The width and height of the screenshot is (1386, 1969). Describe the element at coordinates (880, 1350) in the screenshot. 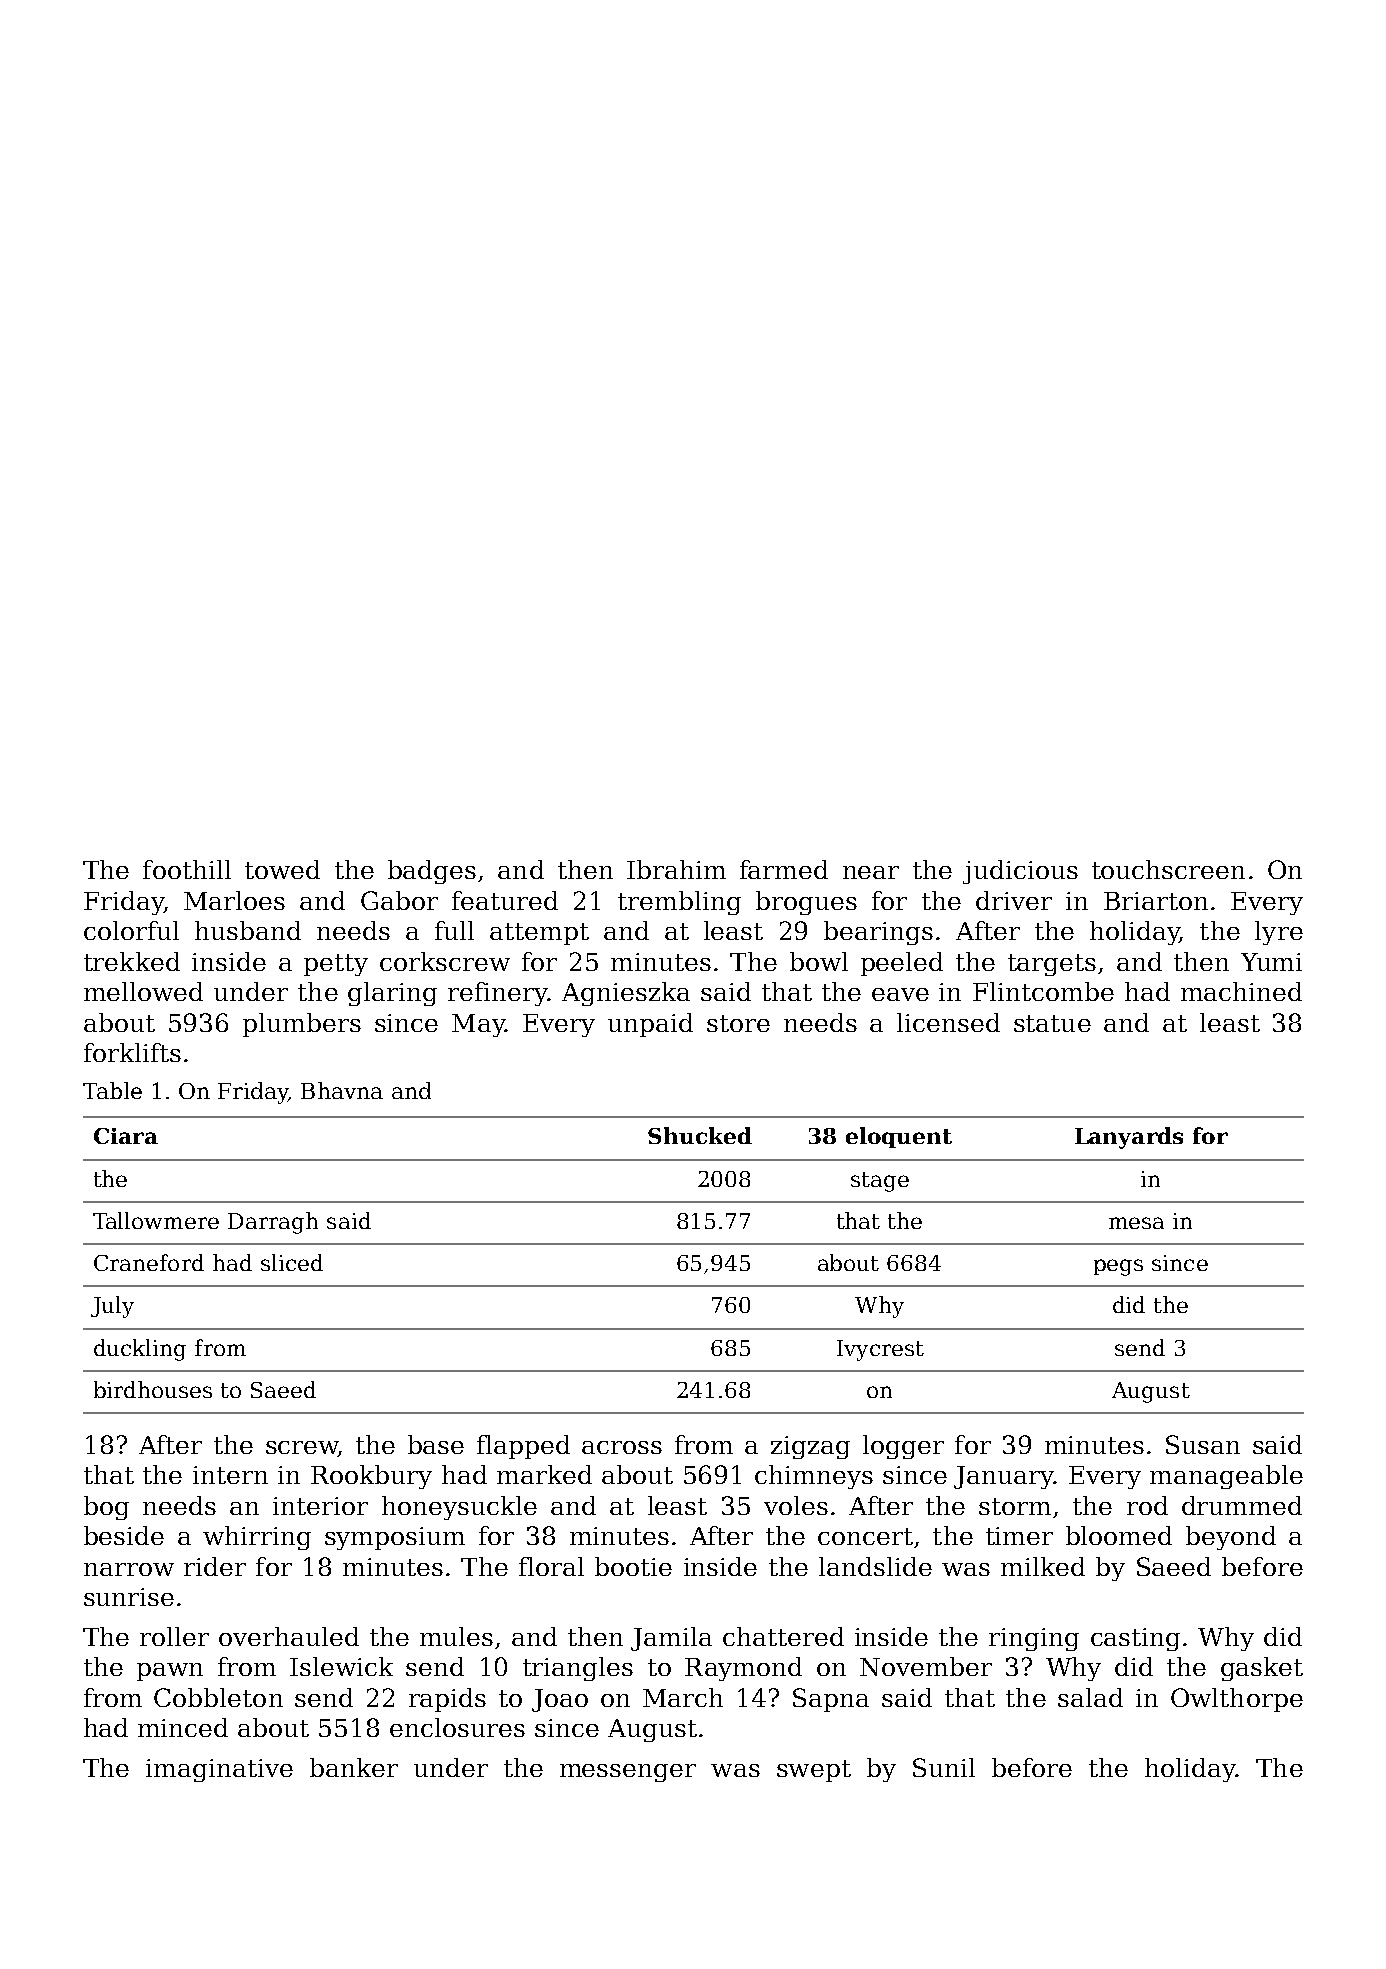

I see `Ivycrest` at that location.
